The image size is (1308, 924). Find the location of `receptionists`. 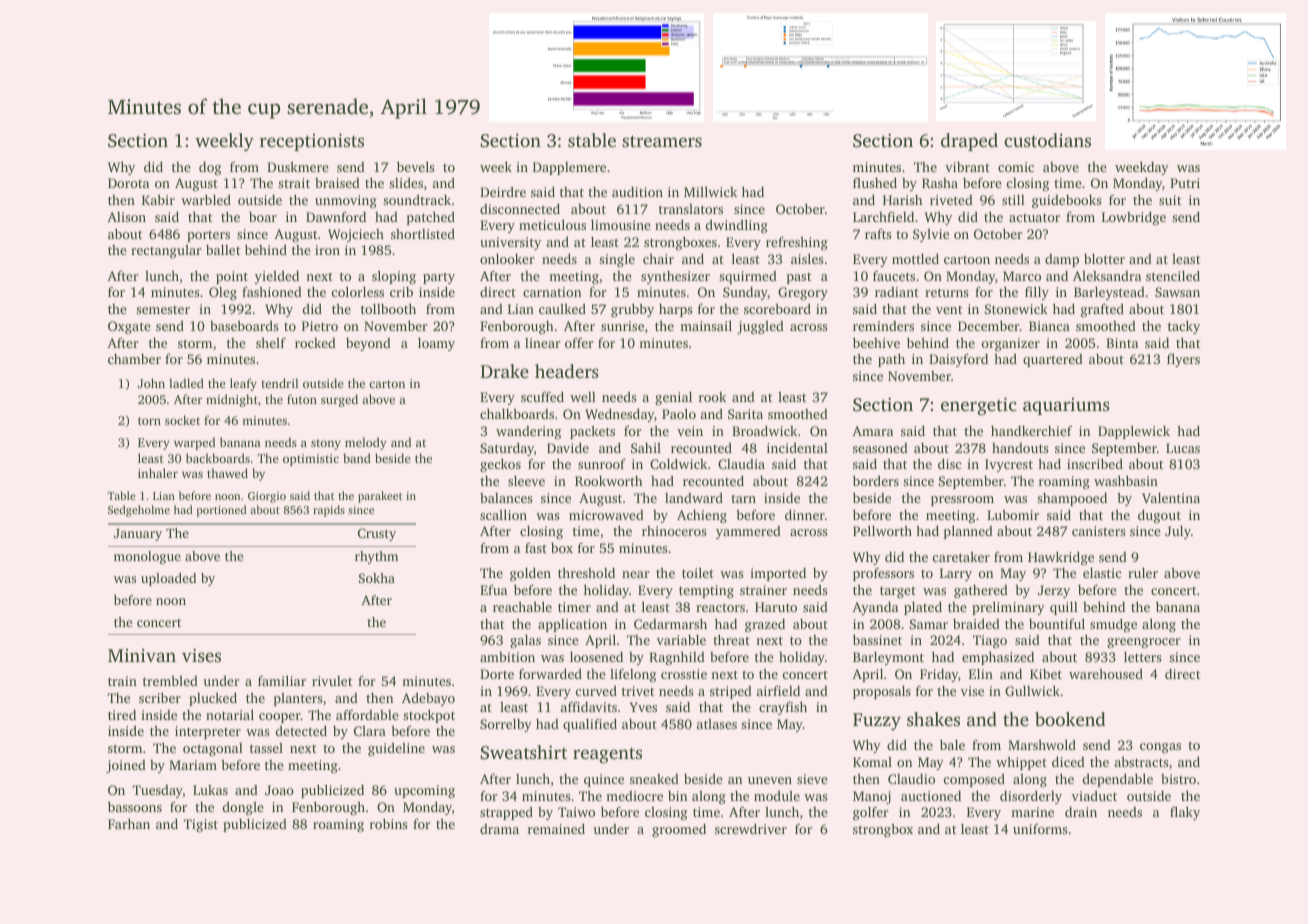

receptionists is located at coordinates (312, 142).
